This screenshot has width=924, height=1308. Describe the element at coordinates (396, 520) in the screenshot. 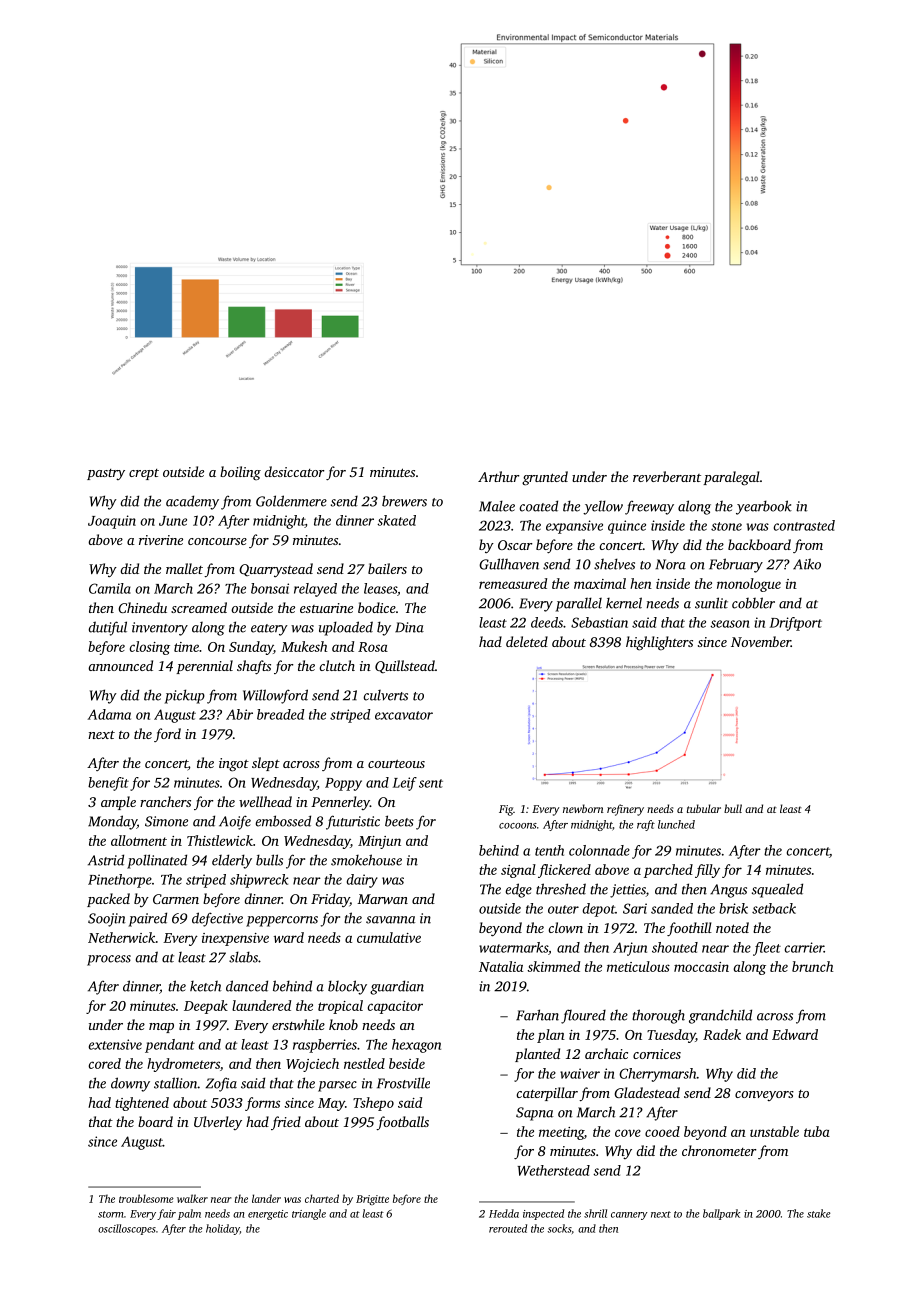

I see `skated` at that location.
